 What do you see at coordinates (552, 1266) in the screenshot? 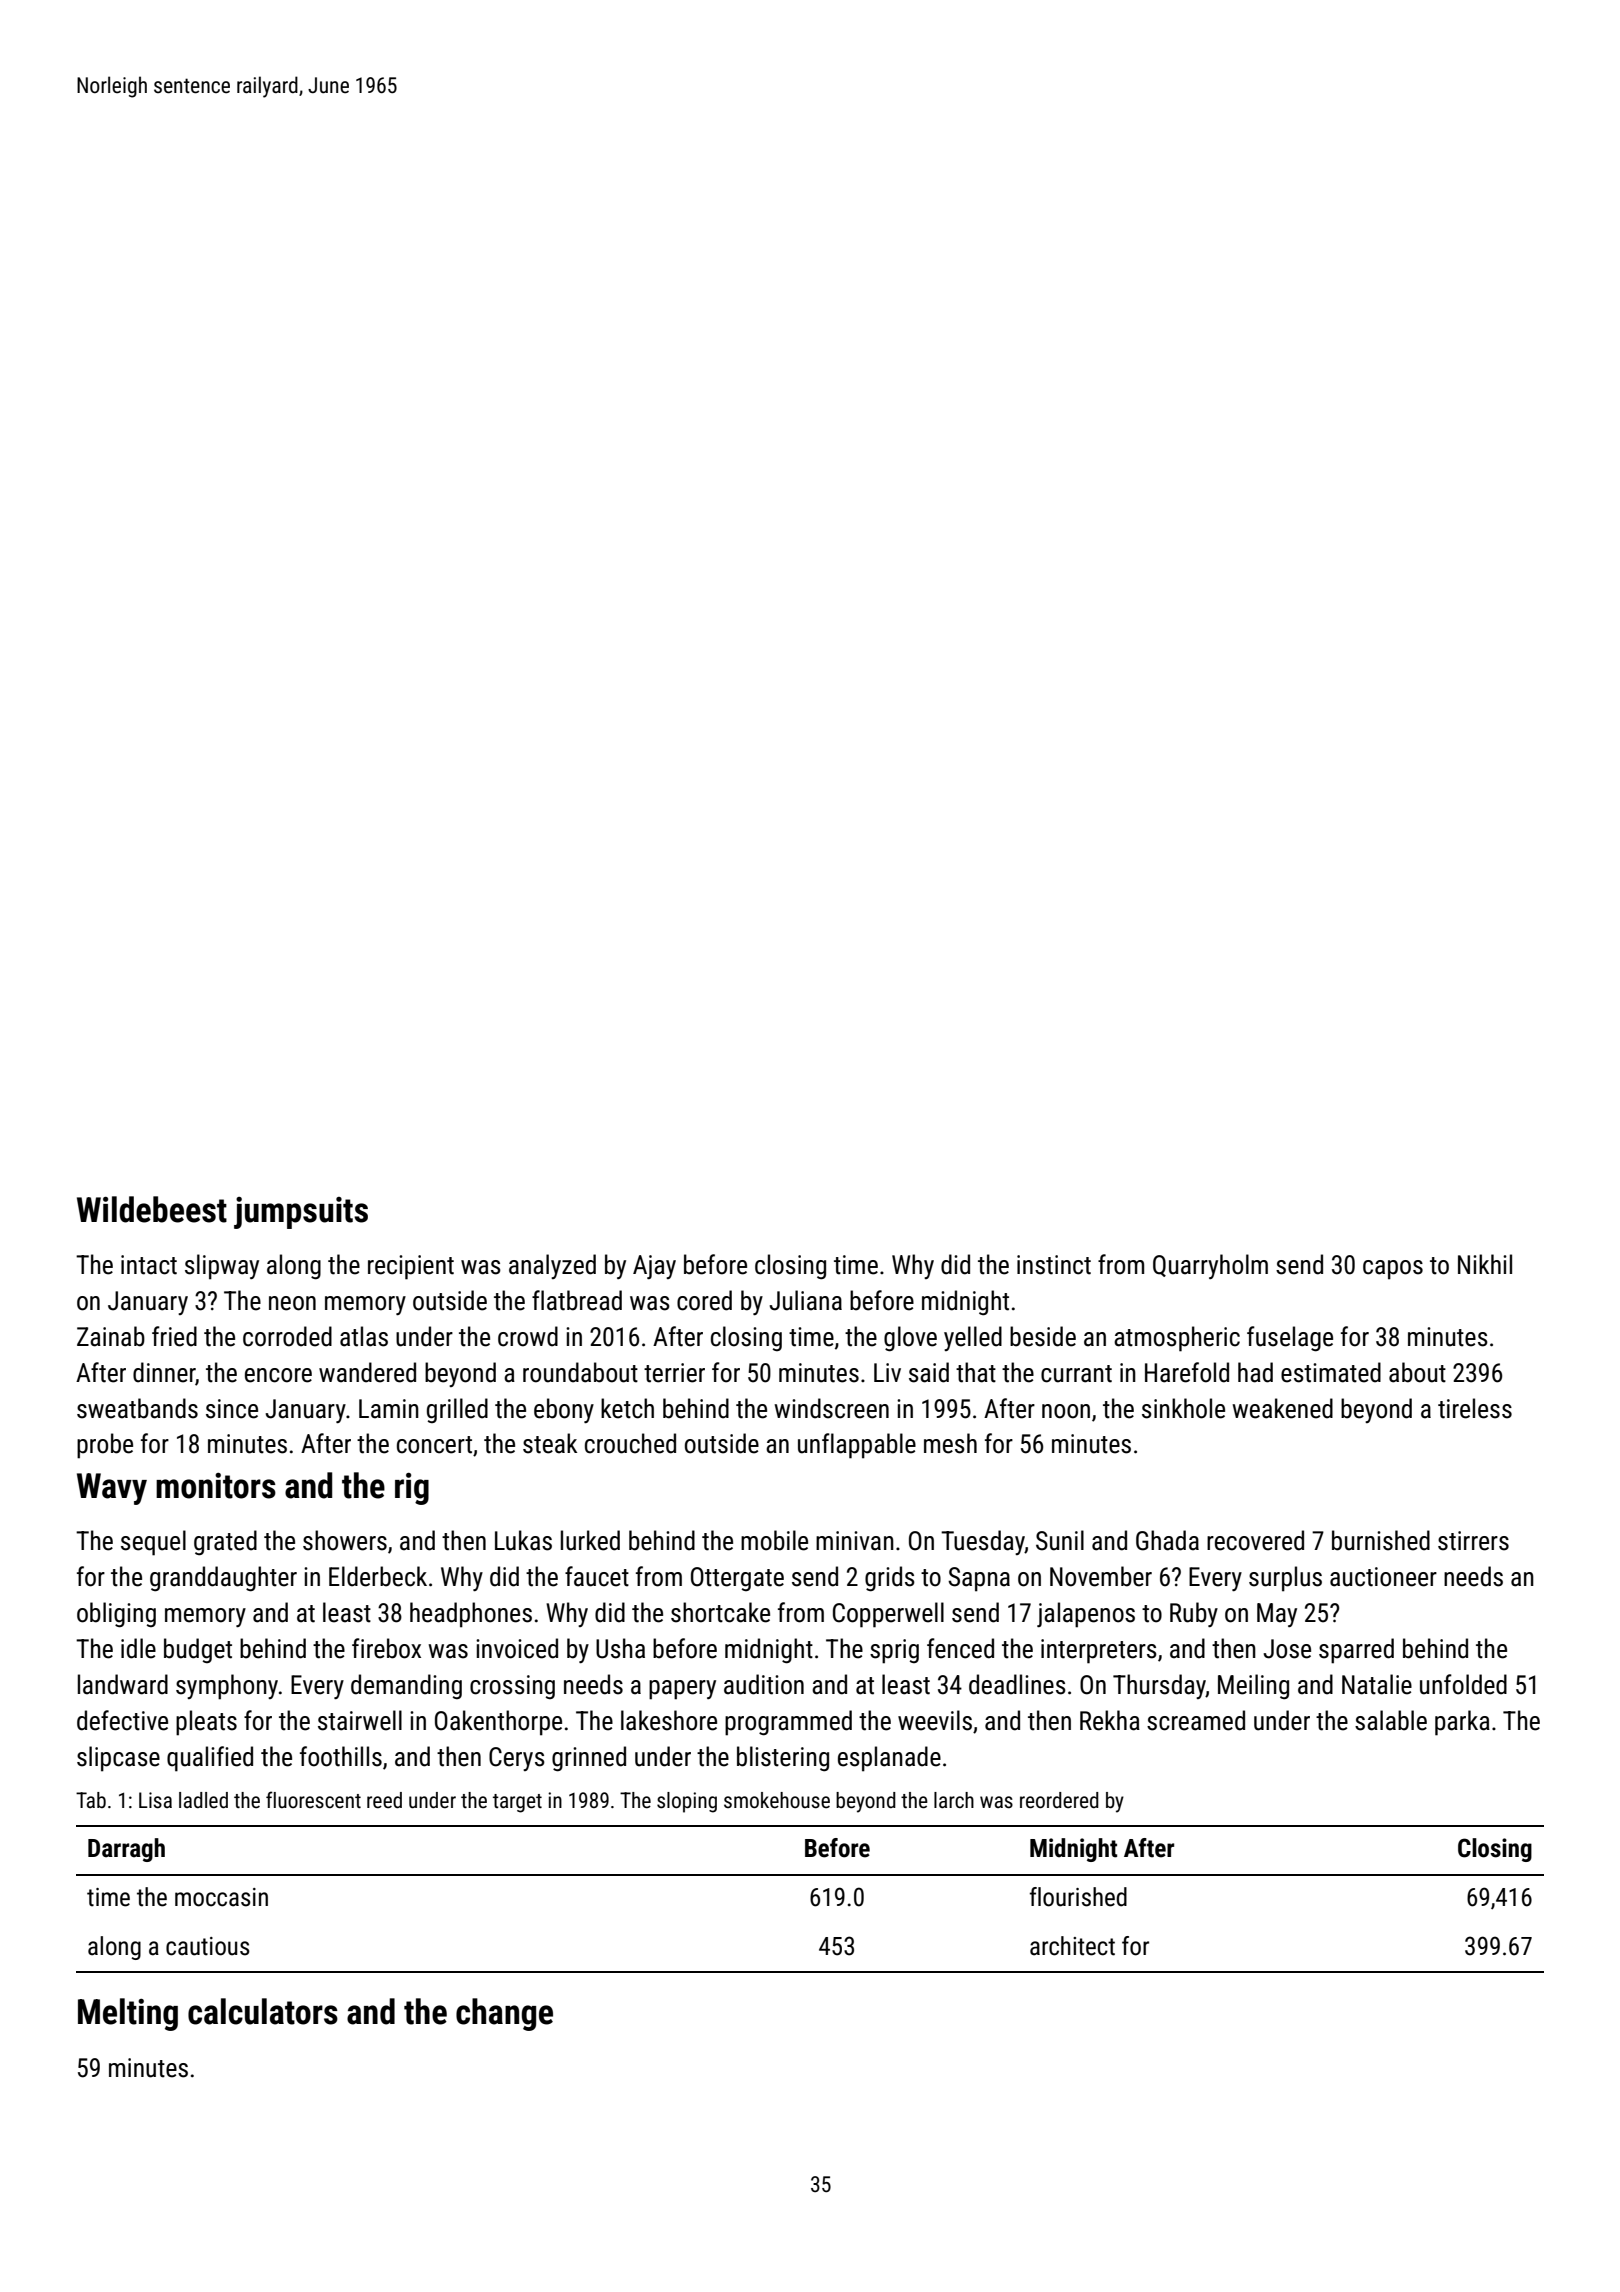
I see `analyzed` at bounding box center [552, 1266].
